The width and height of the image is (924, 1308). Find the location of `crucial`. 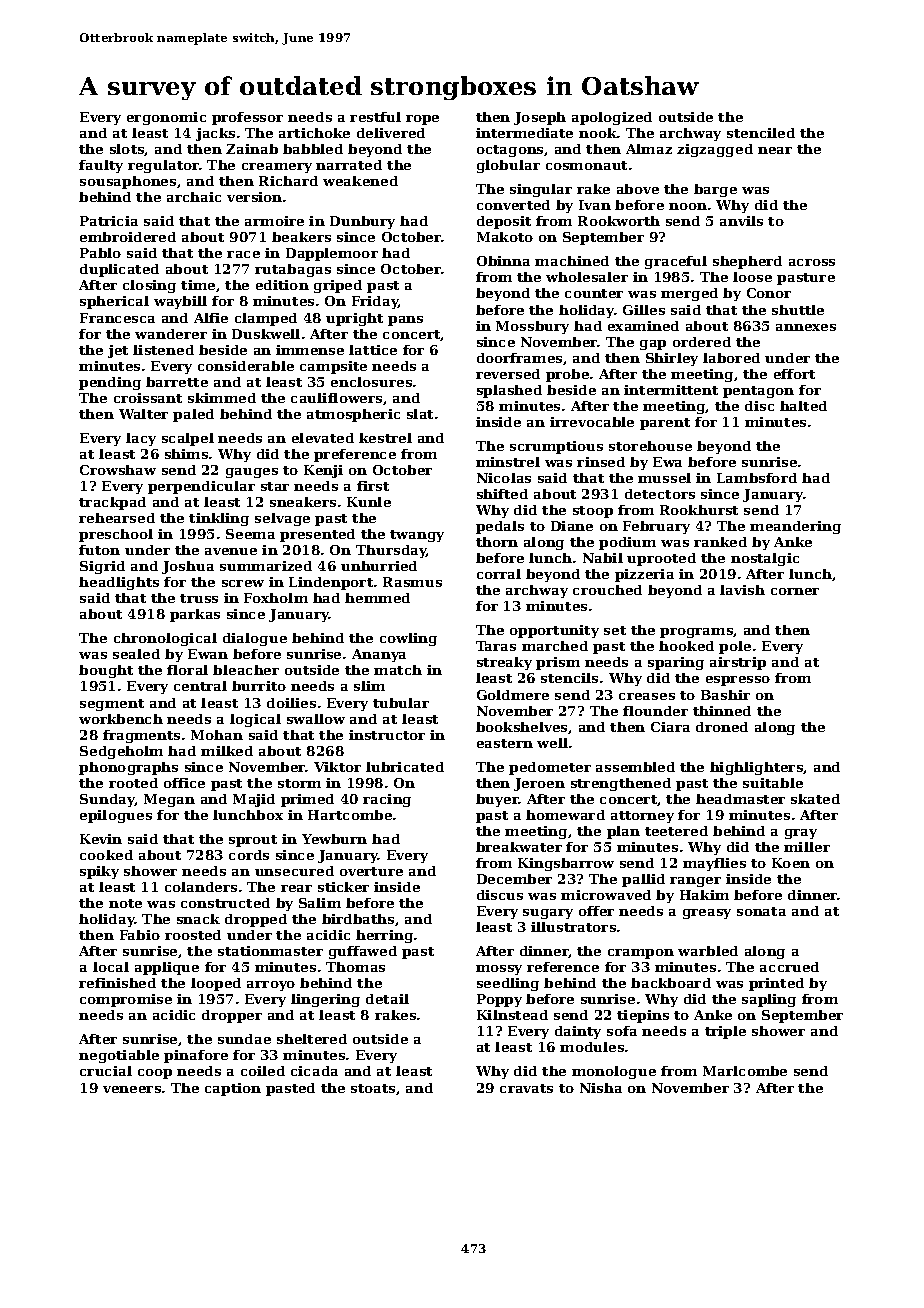

crucial is located at coordinates (106, 1071).
